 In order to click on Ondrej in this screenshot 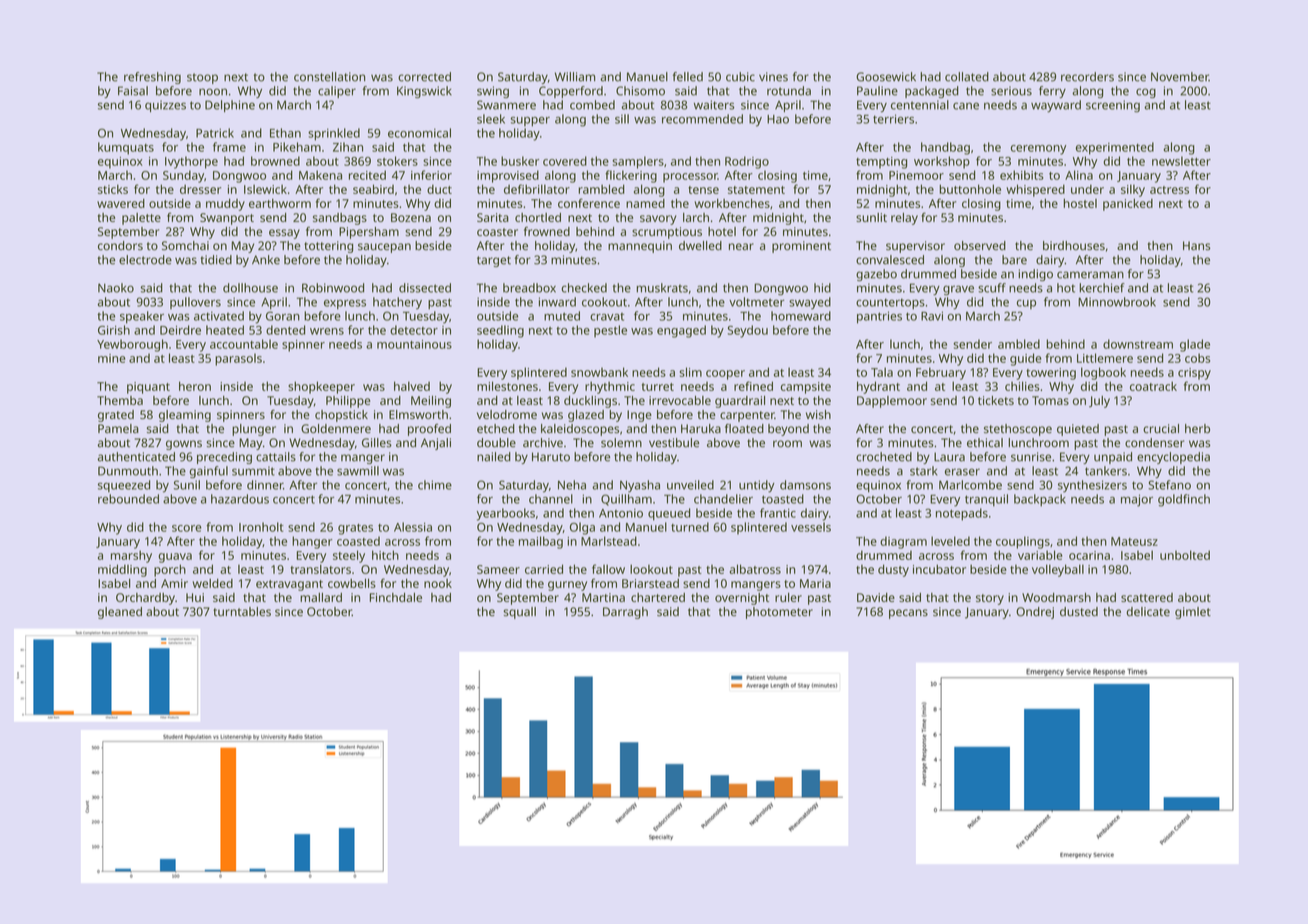, I will do `click(1035, 613)`.
